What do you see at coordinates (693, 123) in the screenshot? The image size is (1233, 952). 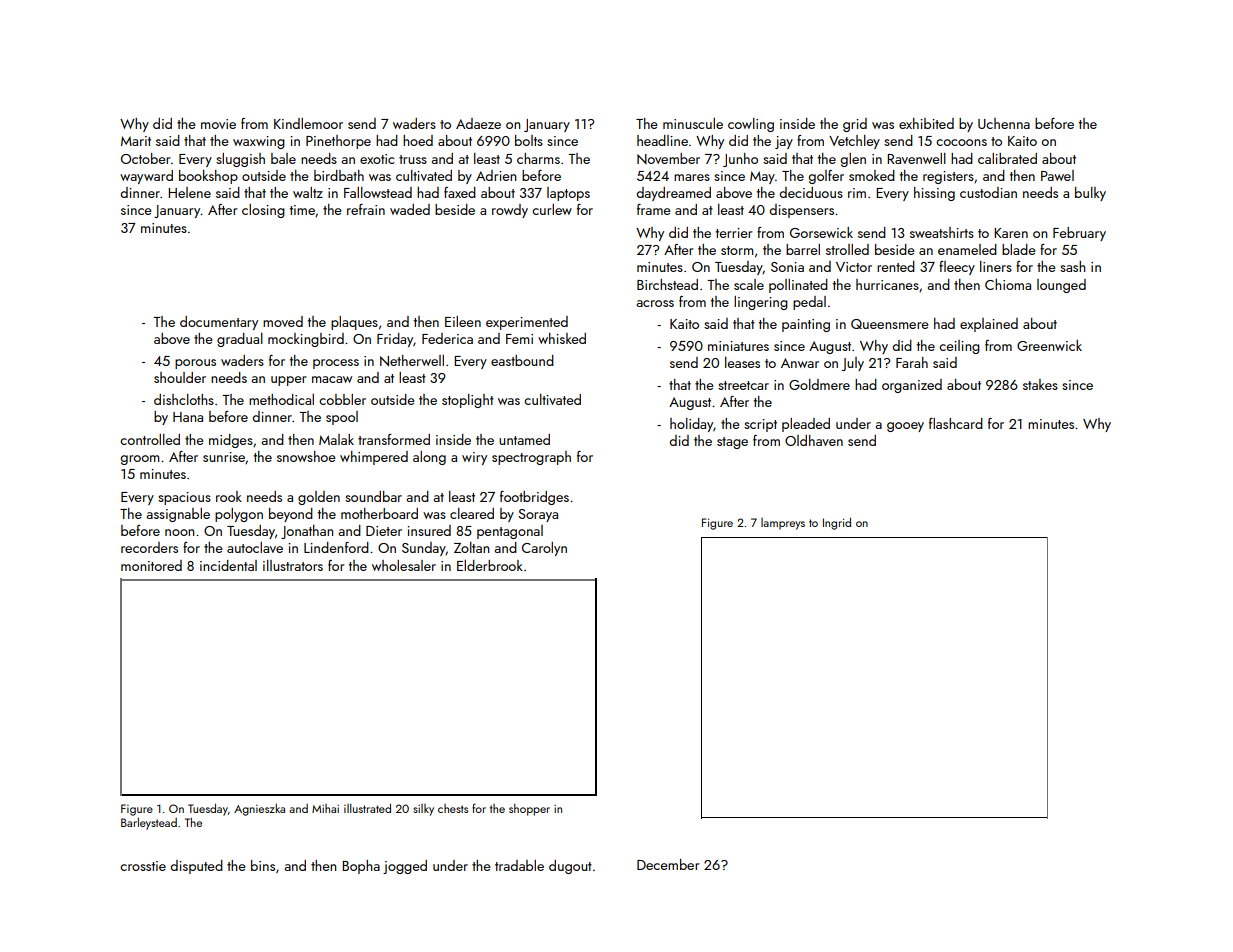 I see `minuscule` at bounding box center [693, 123].
